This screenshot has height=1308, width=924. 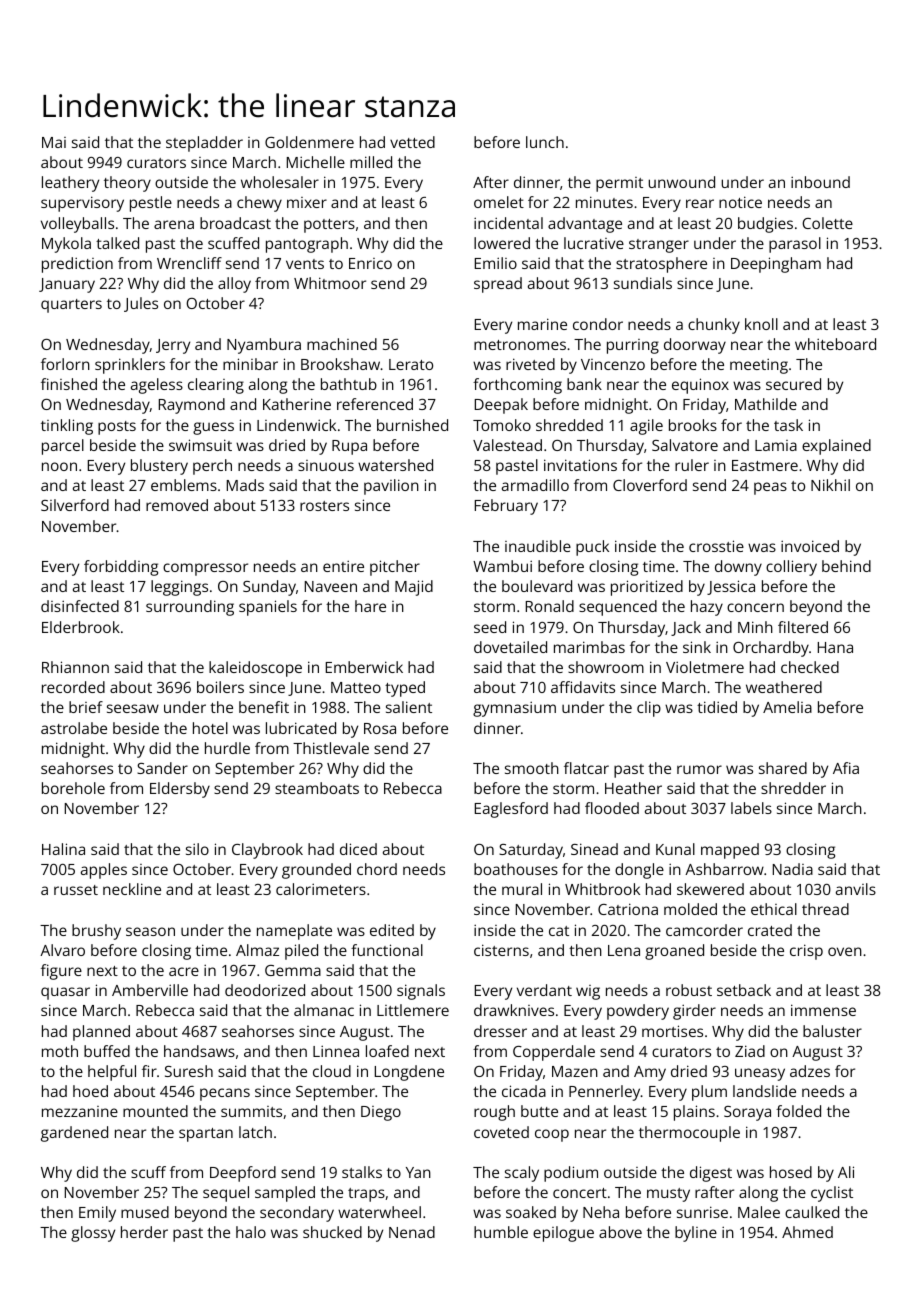 What do you see at coordinates (766, 404) in the screenshot?
I see `Mathilde` at bounding box center [766, 404].
